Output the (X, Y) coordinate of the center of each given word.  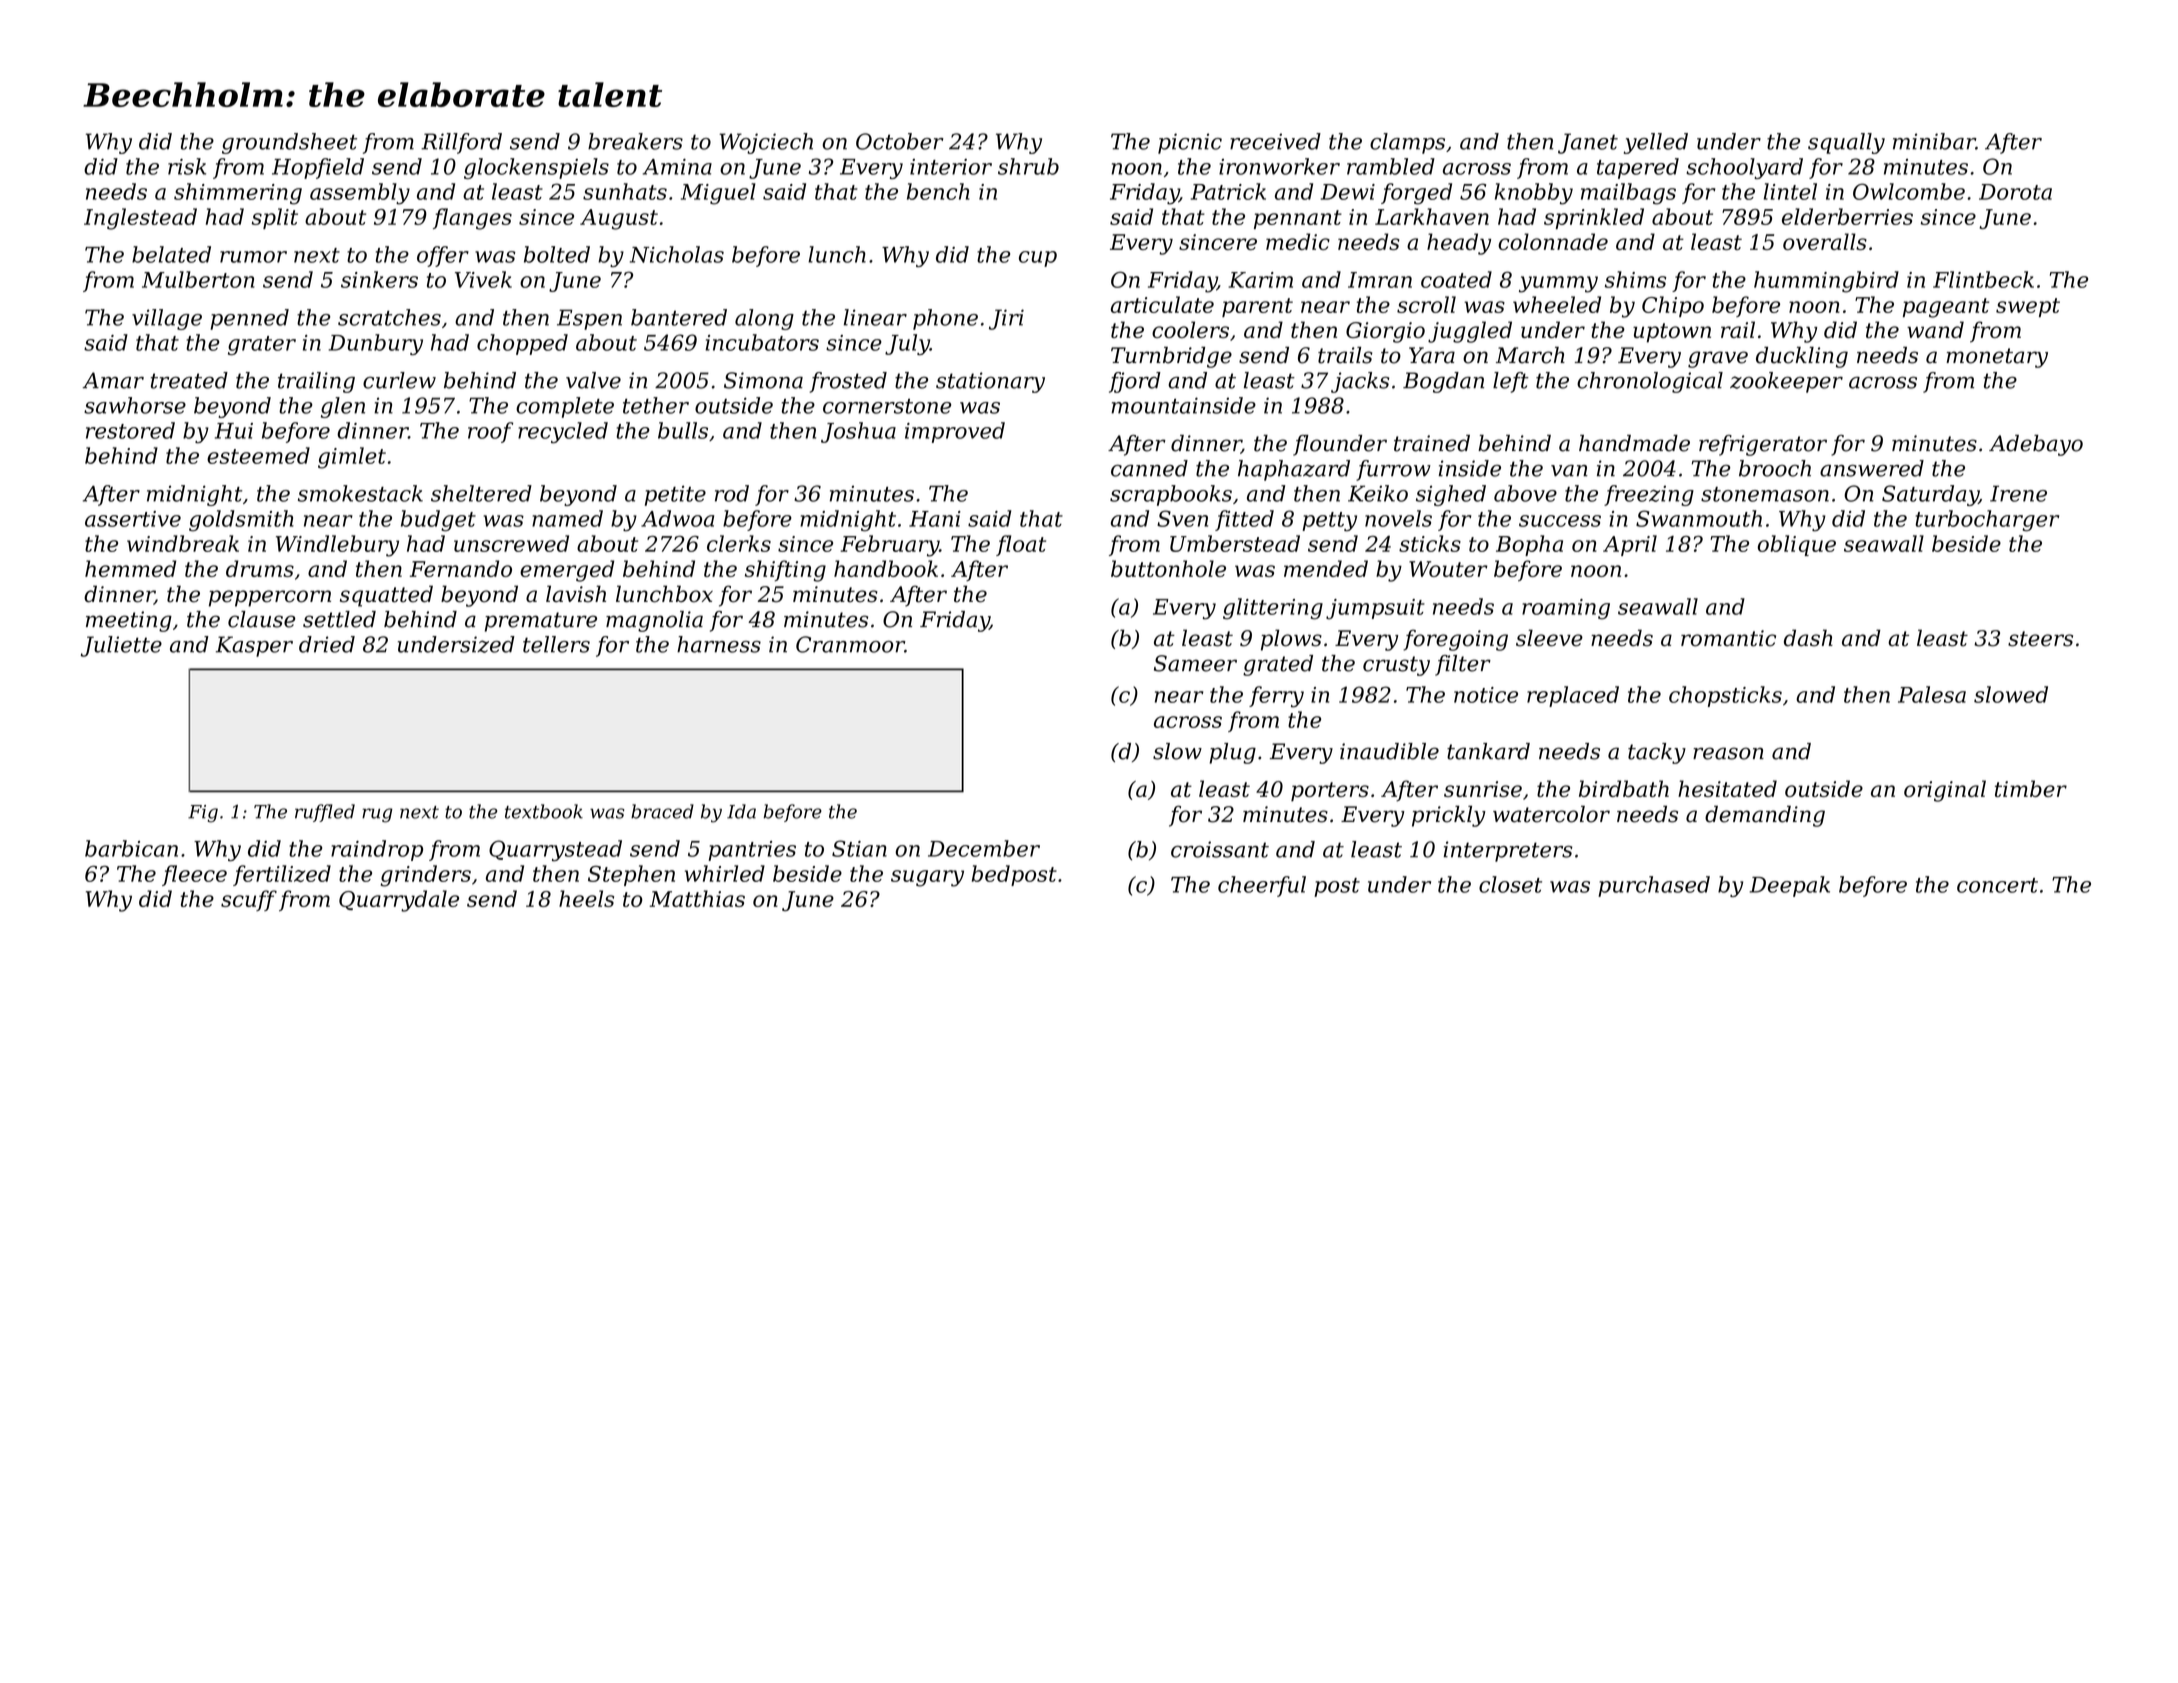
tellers (556, 644)
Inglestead (140, 219)
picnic (1190, 143)
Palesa (1932, 694)
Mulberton (198, 279)
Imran (1380, 280)
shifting (785, 571)
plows (1291, 640)
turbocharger (1987, 521)
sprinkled (1594, 218)
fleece (194, 875)
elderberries (1847, 216)
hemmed (130, 568)
